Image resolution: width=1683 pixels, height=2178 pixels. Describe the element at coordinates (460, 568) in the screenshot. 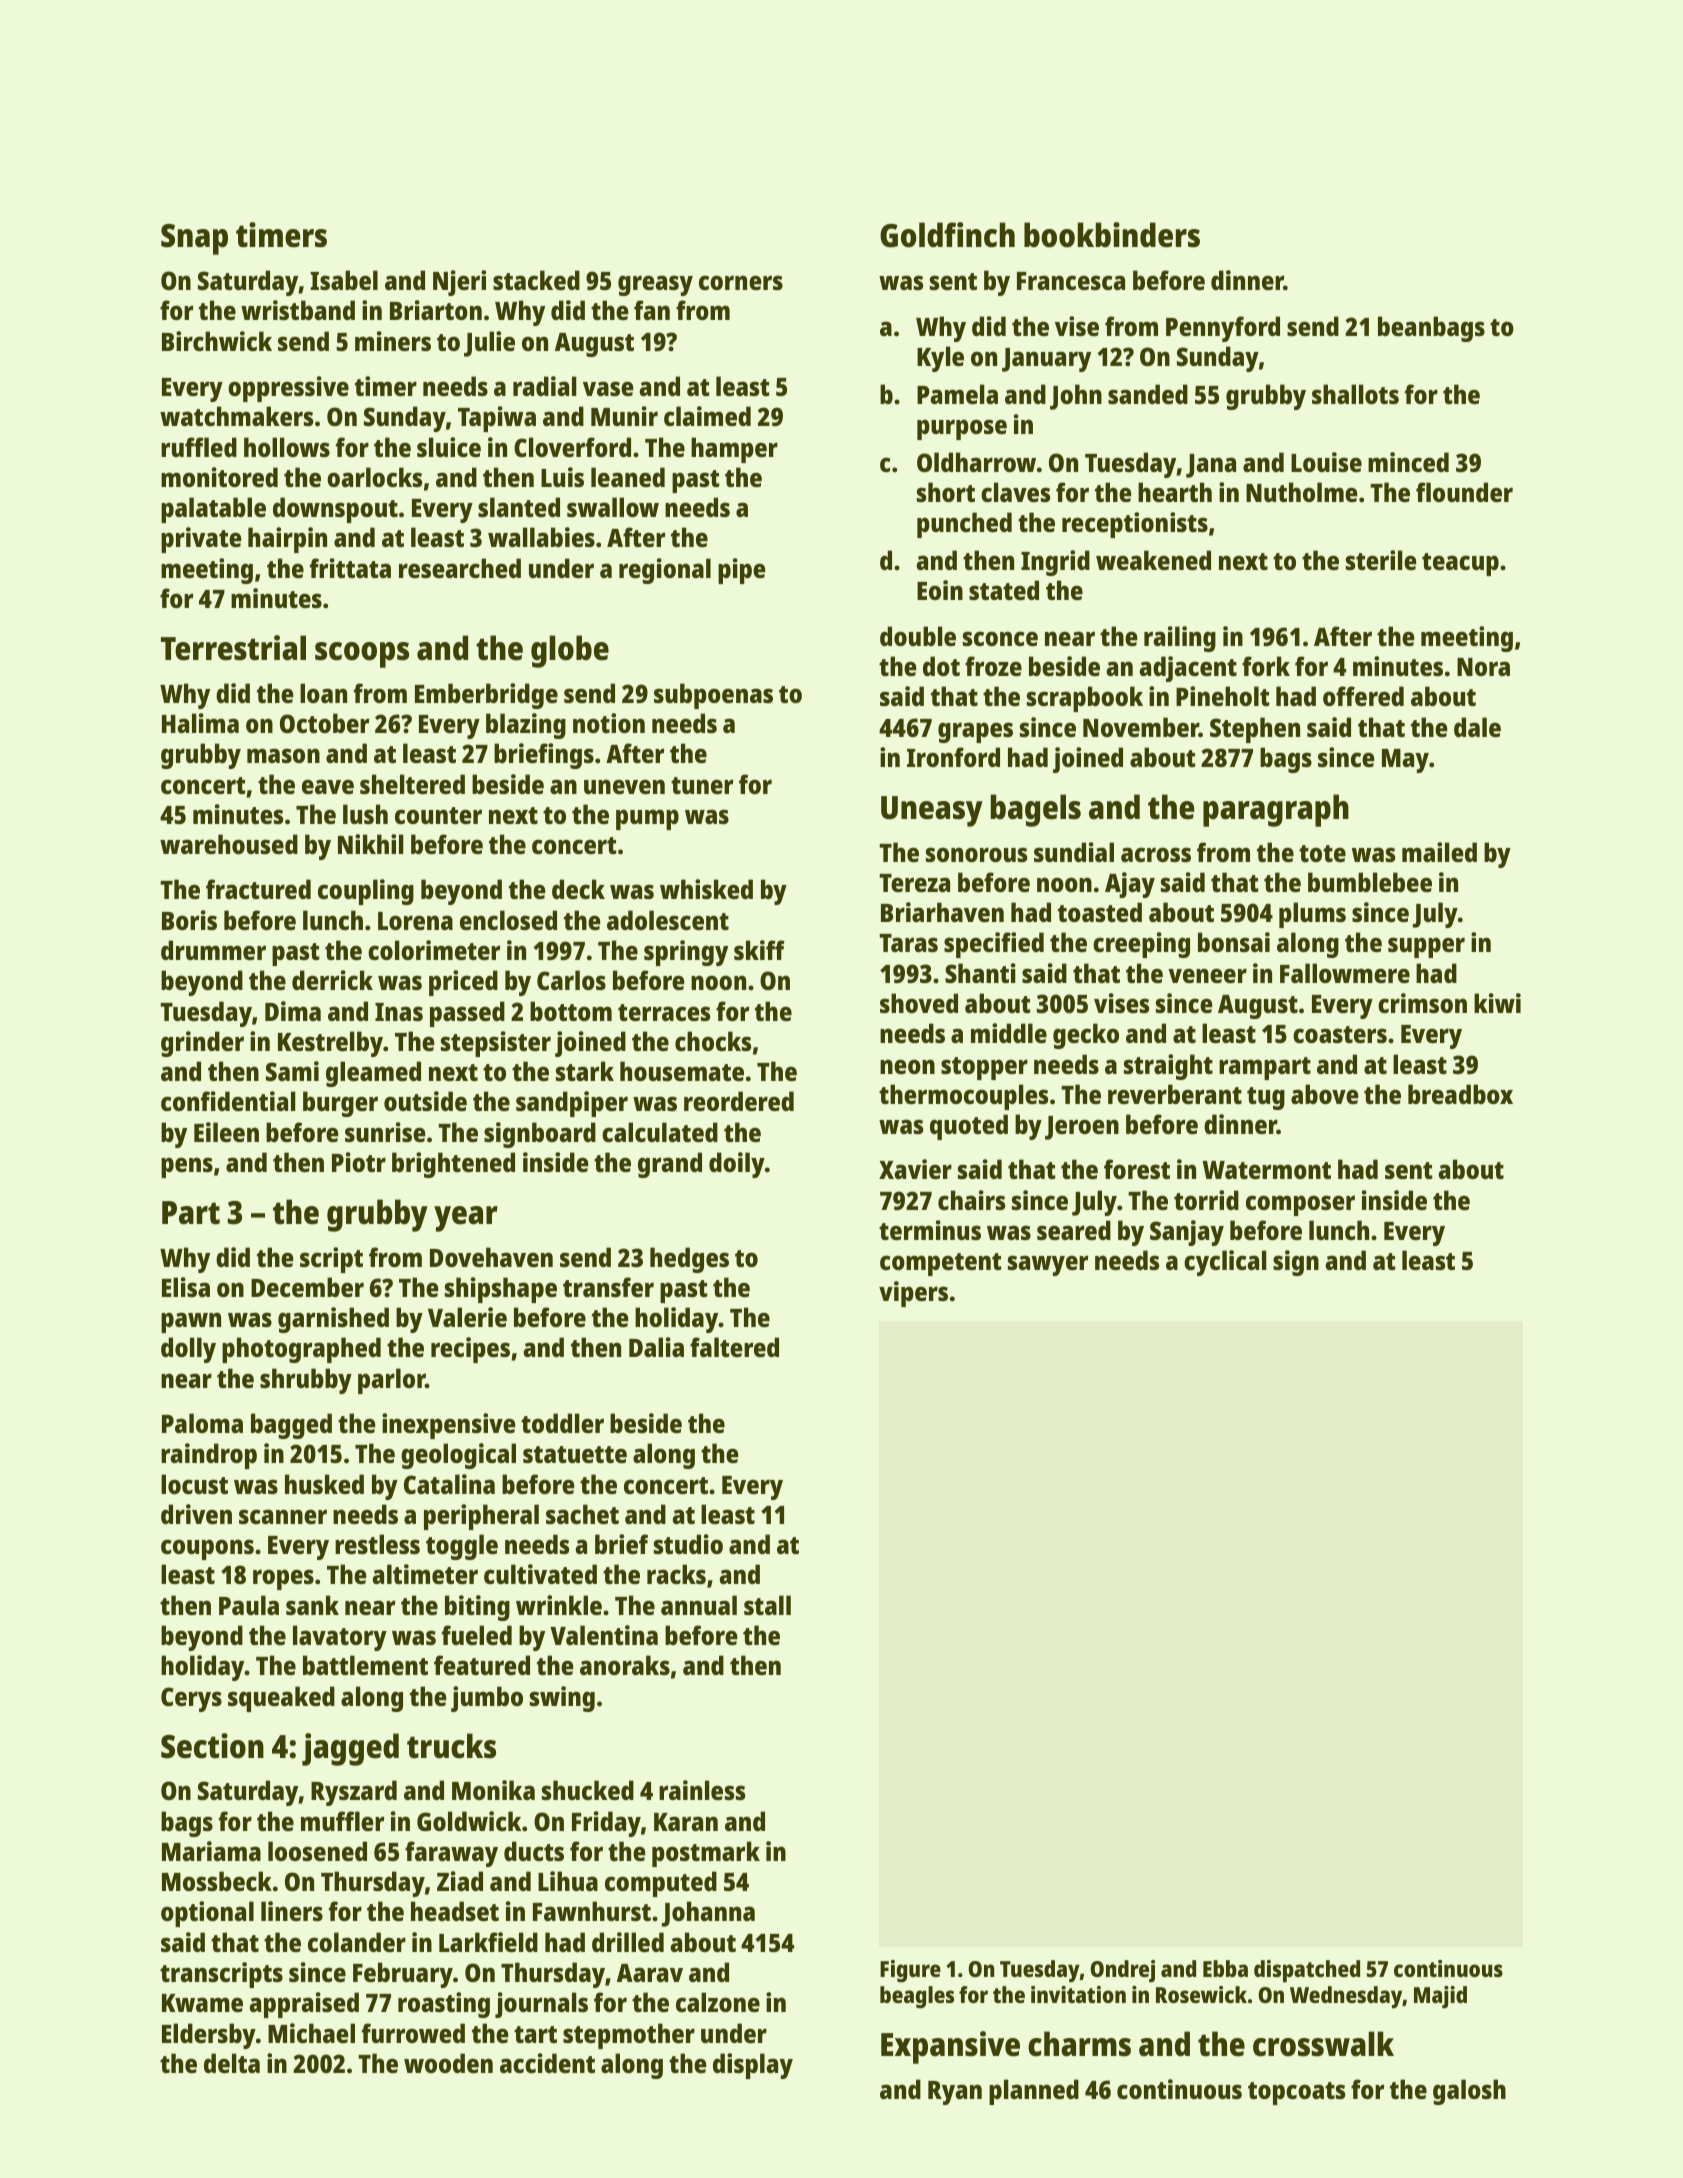

I see `researched` at that location.
